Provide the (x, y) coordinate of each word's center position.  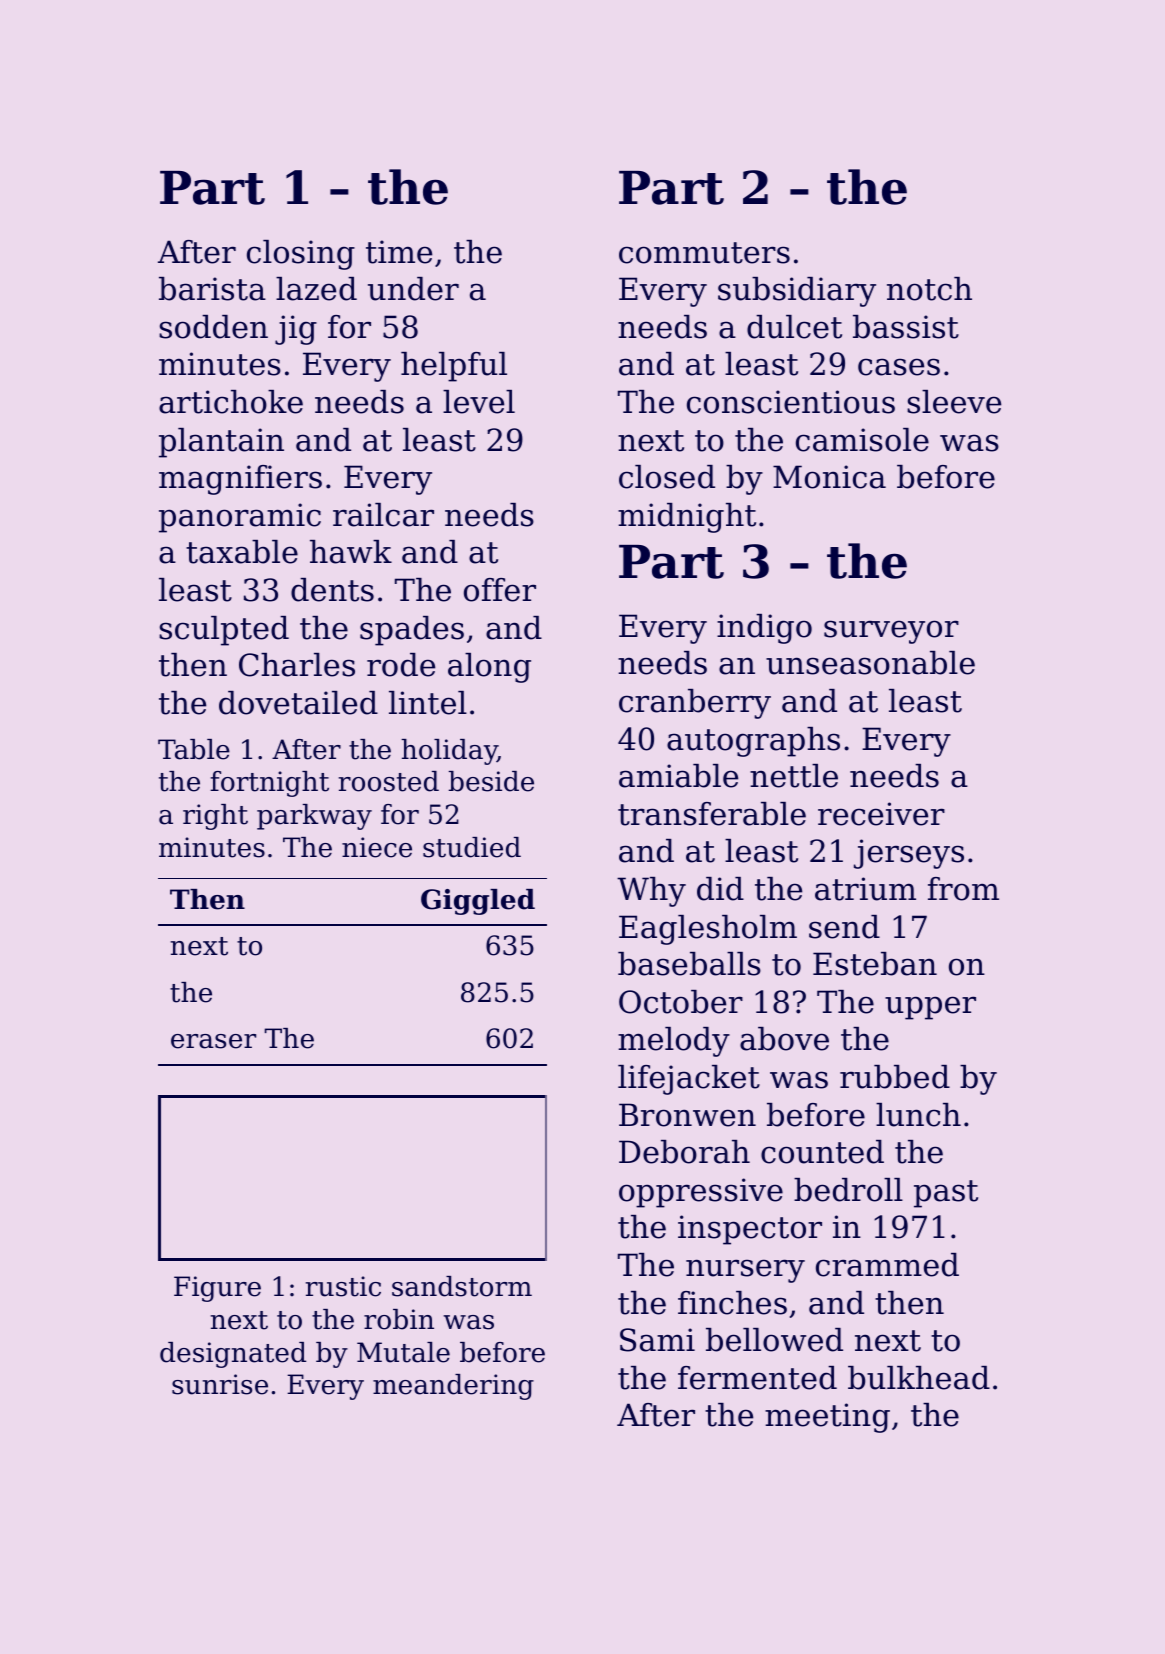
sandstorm (462, 1286)
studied (472, 847)
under (413, 289)
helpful (454, 367)
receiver (881, 814)
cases (899, 367)
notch (929, 289)
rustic (343, 1286)
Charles (297, 665)
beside (491, 781)
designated (233, 1355)
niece (377, 847)
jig (296, 330)
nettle (794, 776)
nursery (745, 1271)
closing (301, 255)
